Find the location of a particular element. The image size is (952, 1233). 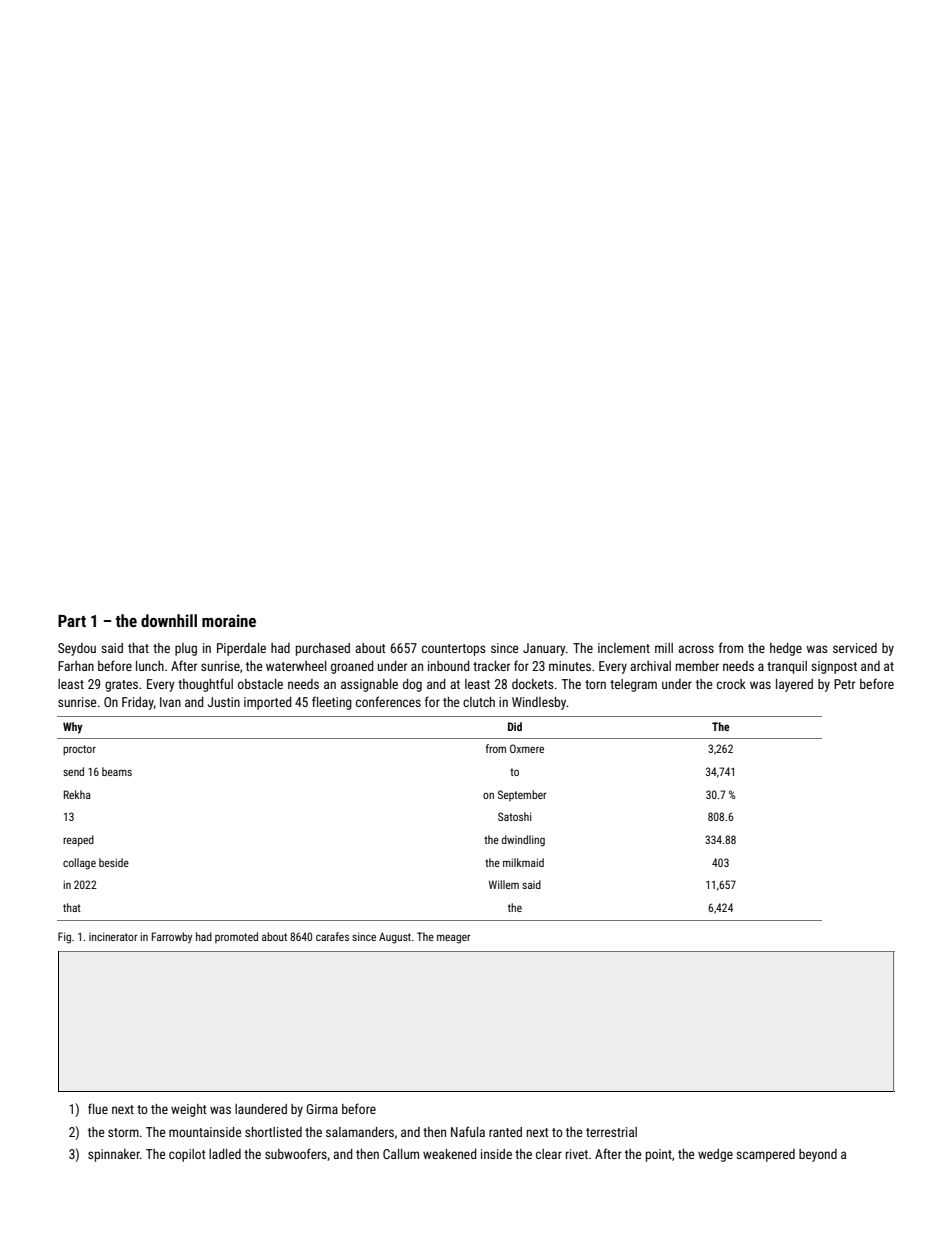

spinnaker is located at coordinates (114, 1155).
